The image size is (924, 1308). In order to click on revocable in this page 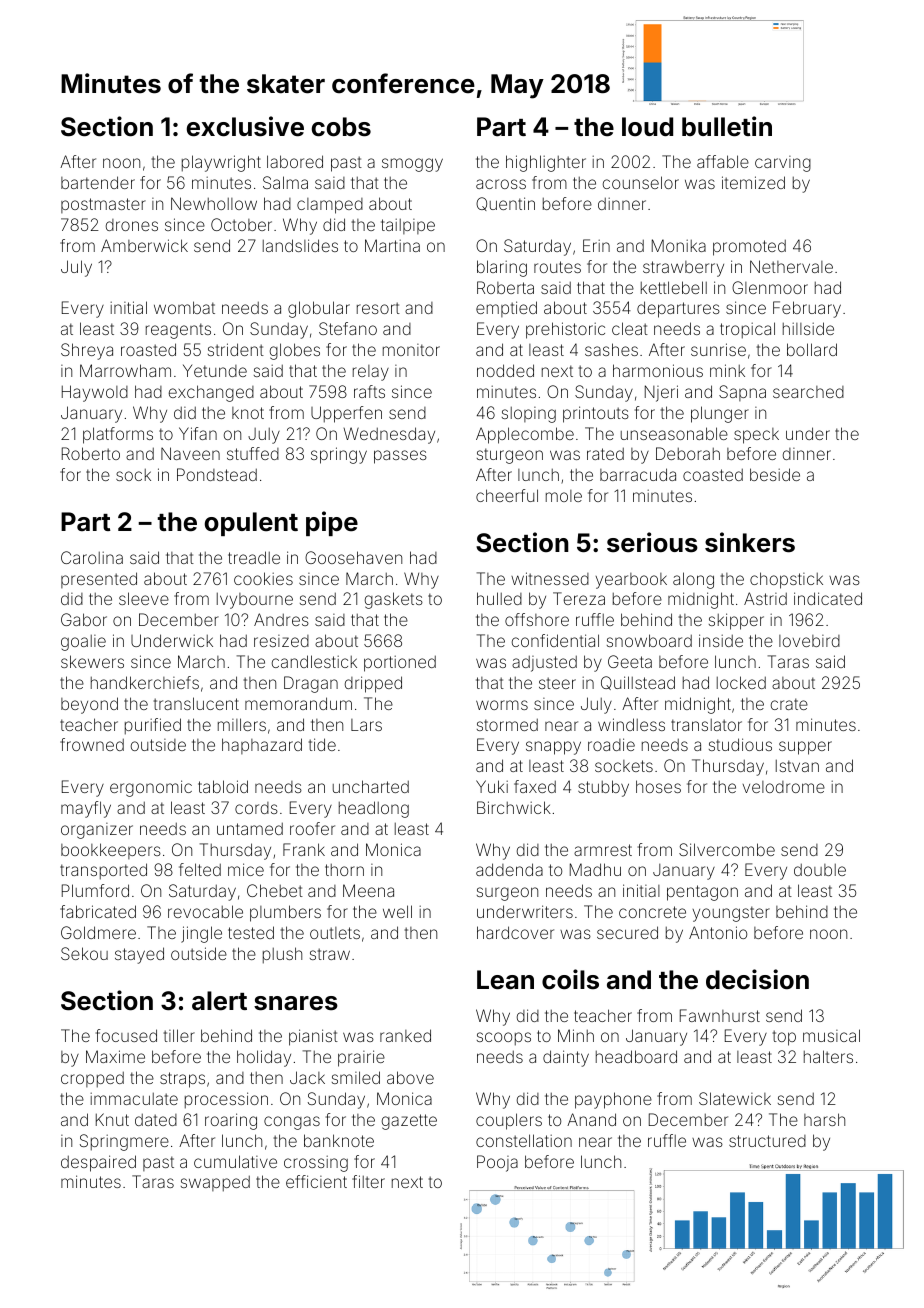, I will do `click(205, 911)`.
